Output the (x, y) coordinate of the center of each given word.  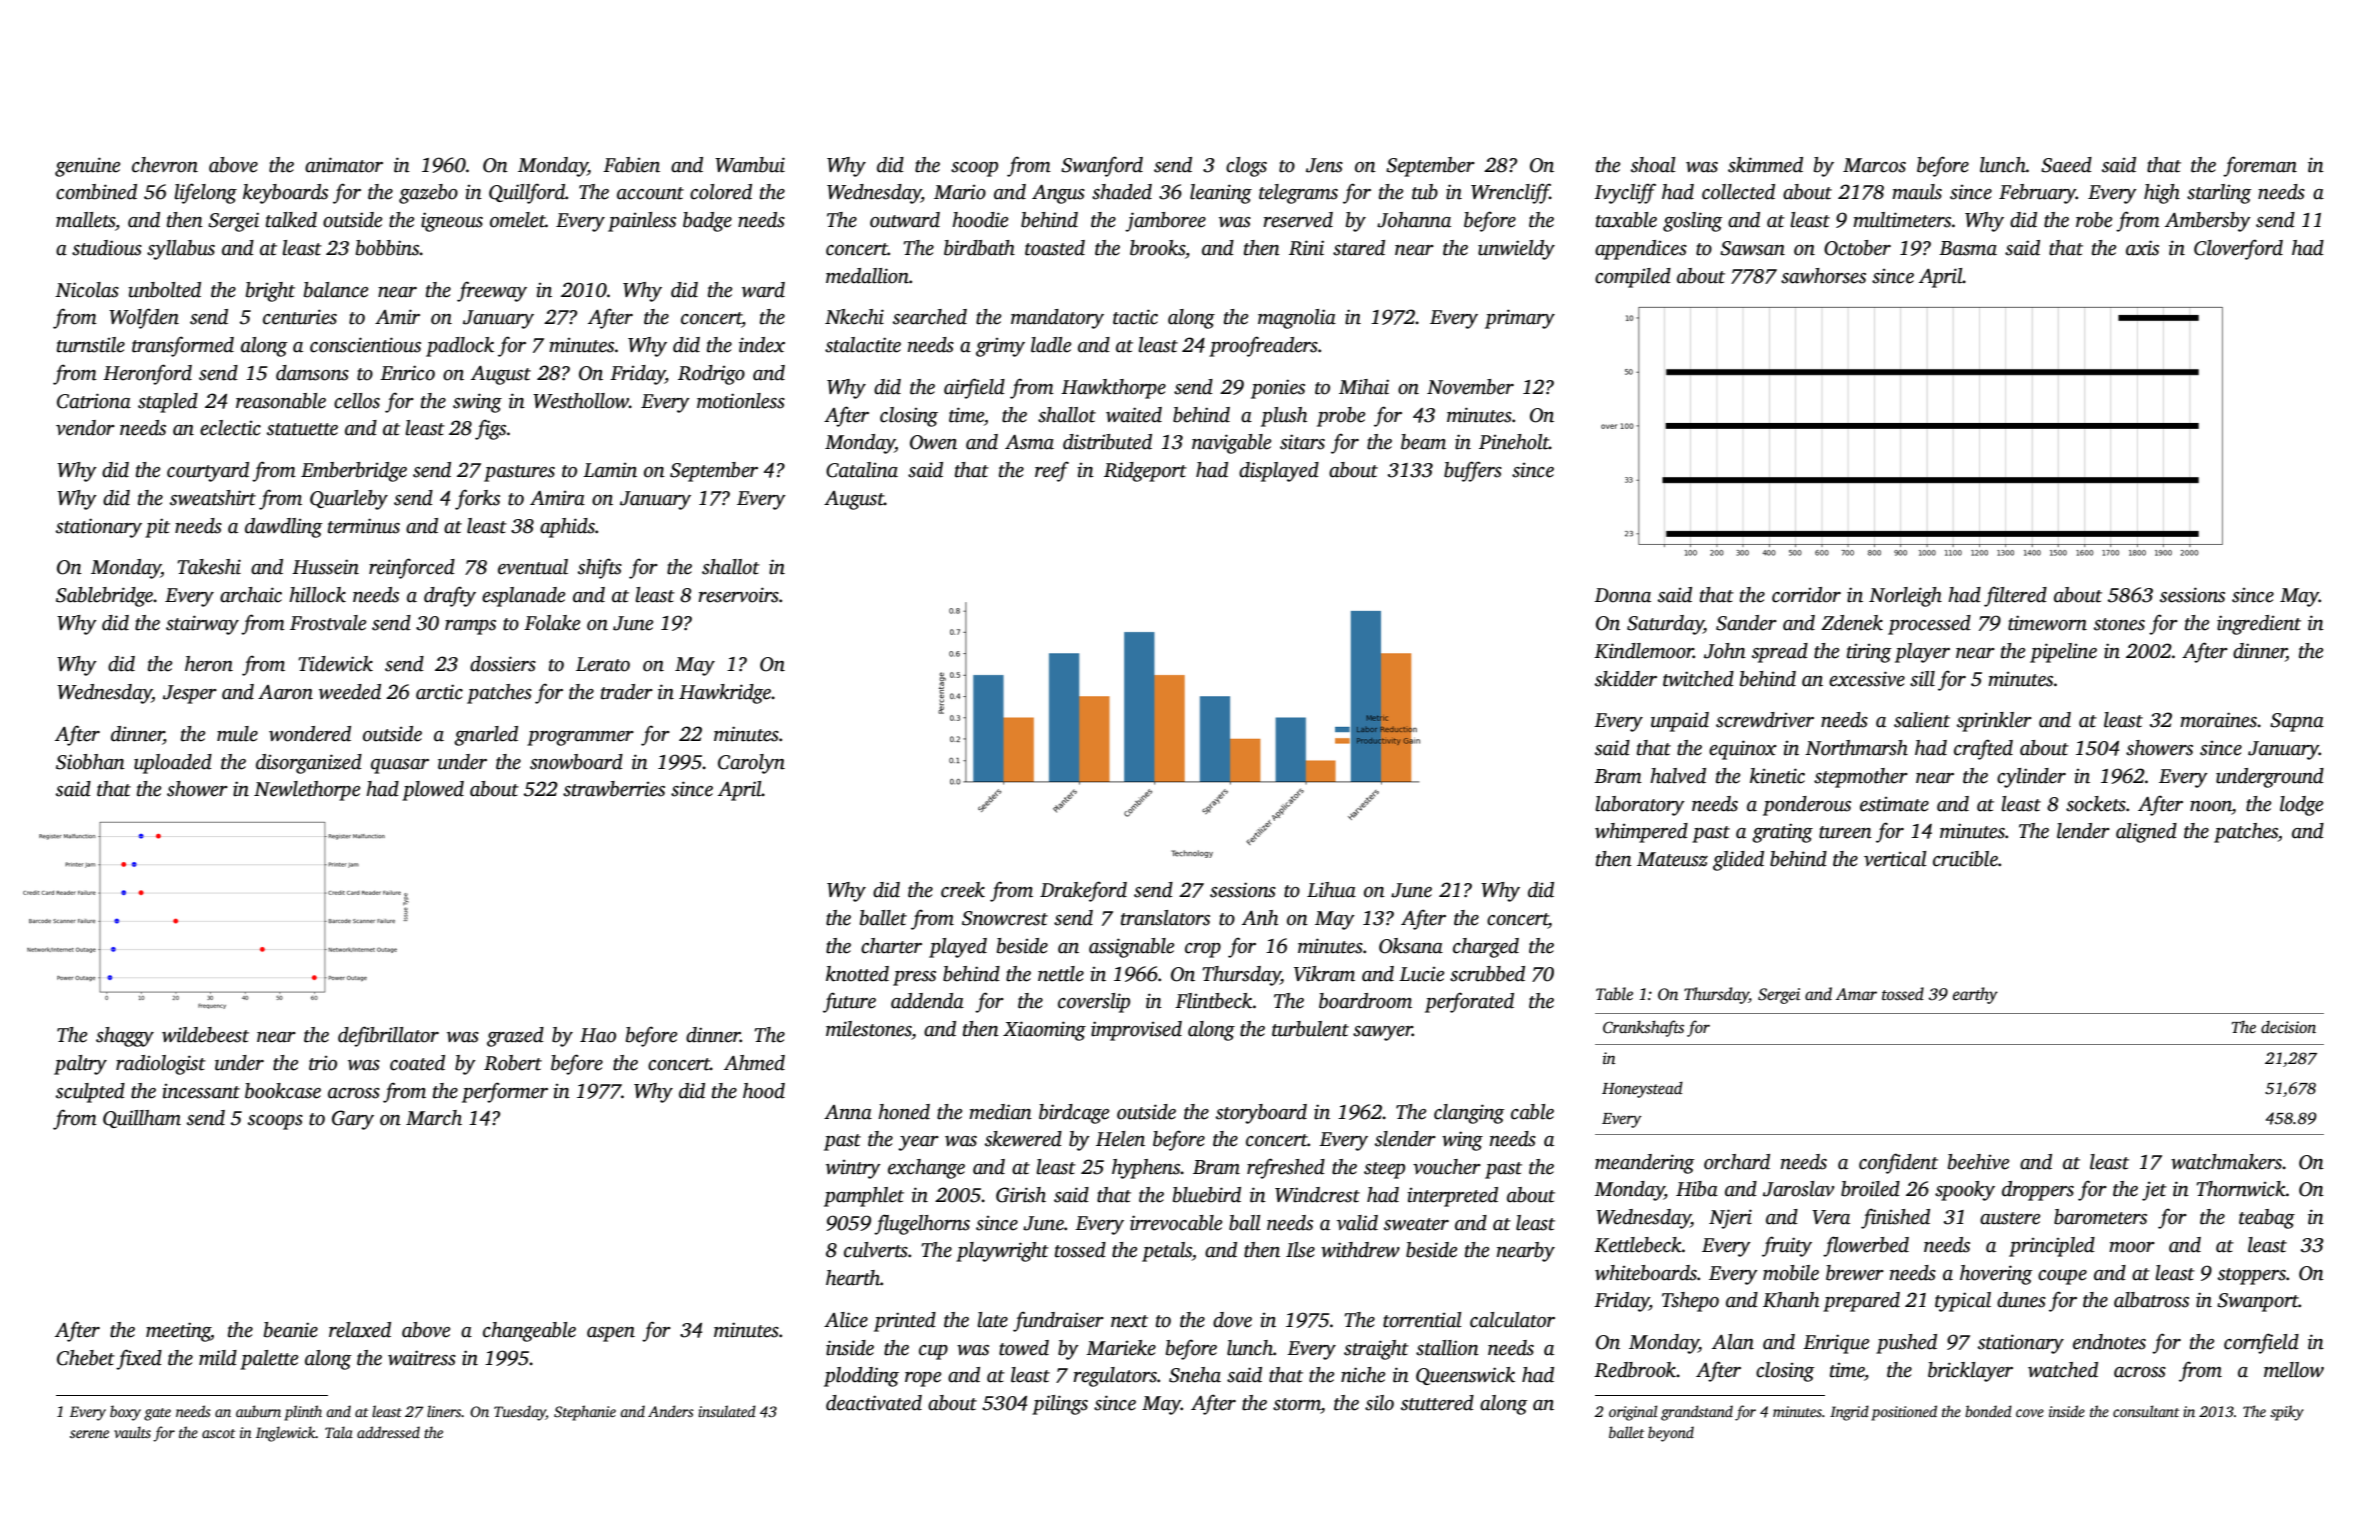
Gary (353, 1120)
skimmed (1765, 165)
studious (107, 248)
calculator (1512, 1320)
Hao (598, 1035)
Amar (1856, 994)
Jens (1324, 165)
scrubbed (1487, 974)
